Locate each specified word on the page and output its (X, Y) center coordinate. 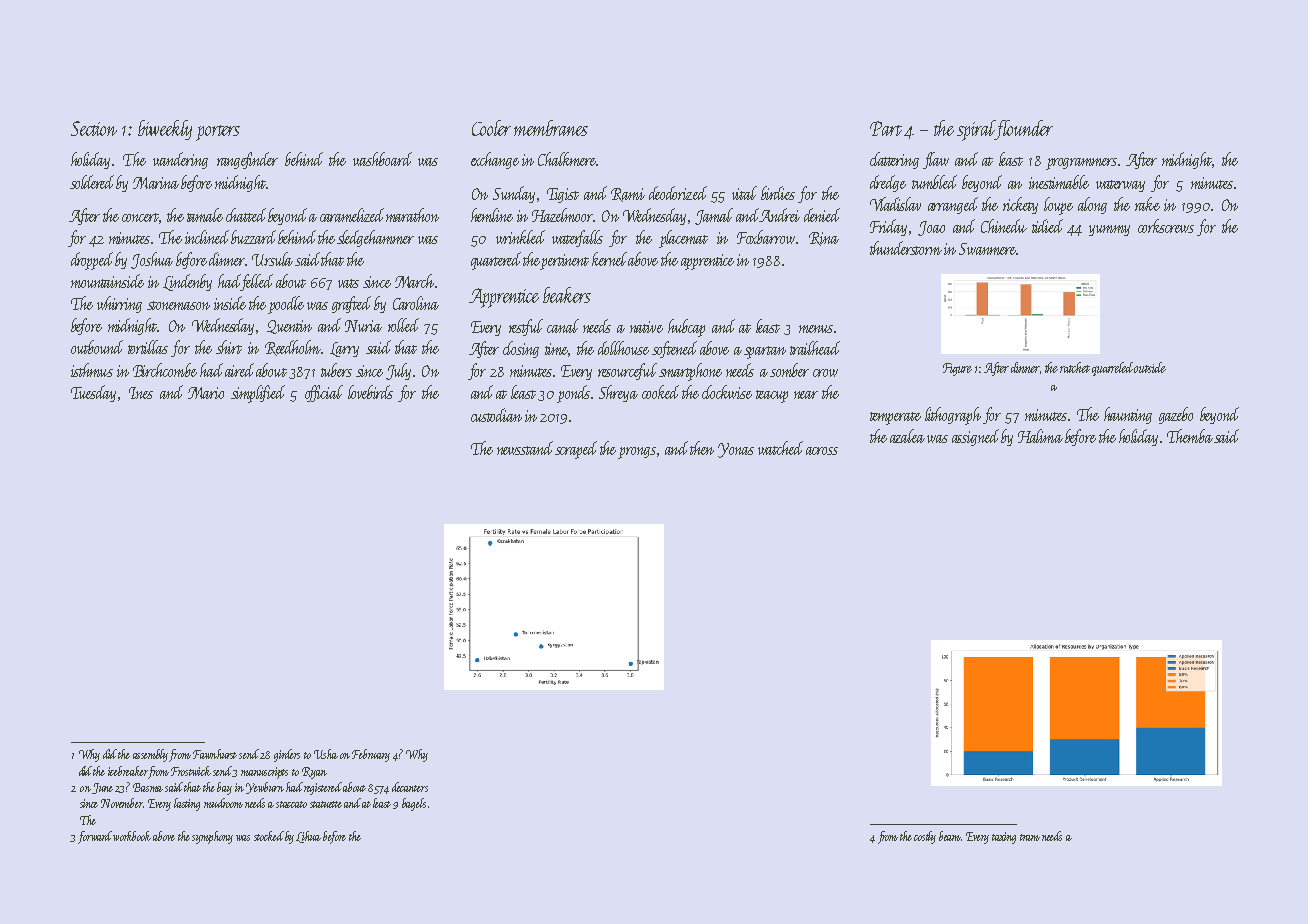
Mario (206, 393)
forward (95, 837)
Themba (1190, 436)
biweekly (165, 130)
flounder (1024, 130)
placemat (683, 239)
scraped (576, 450)
